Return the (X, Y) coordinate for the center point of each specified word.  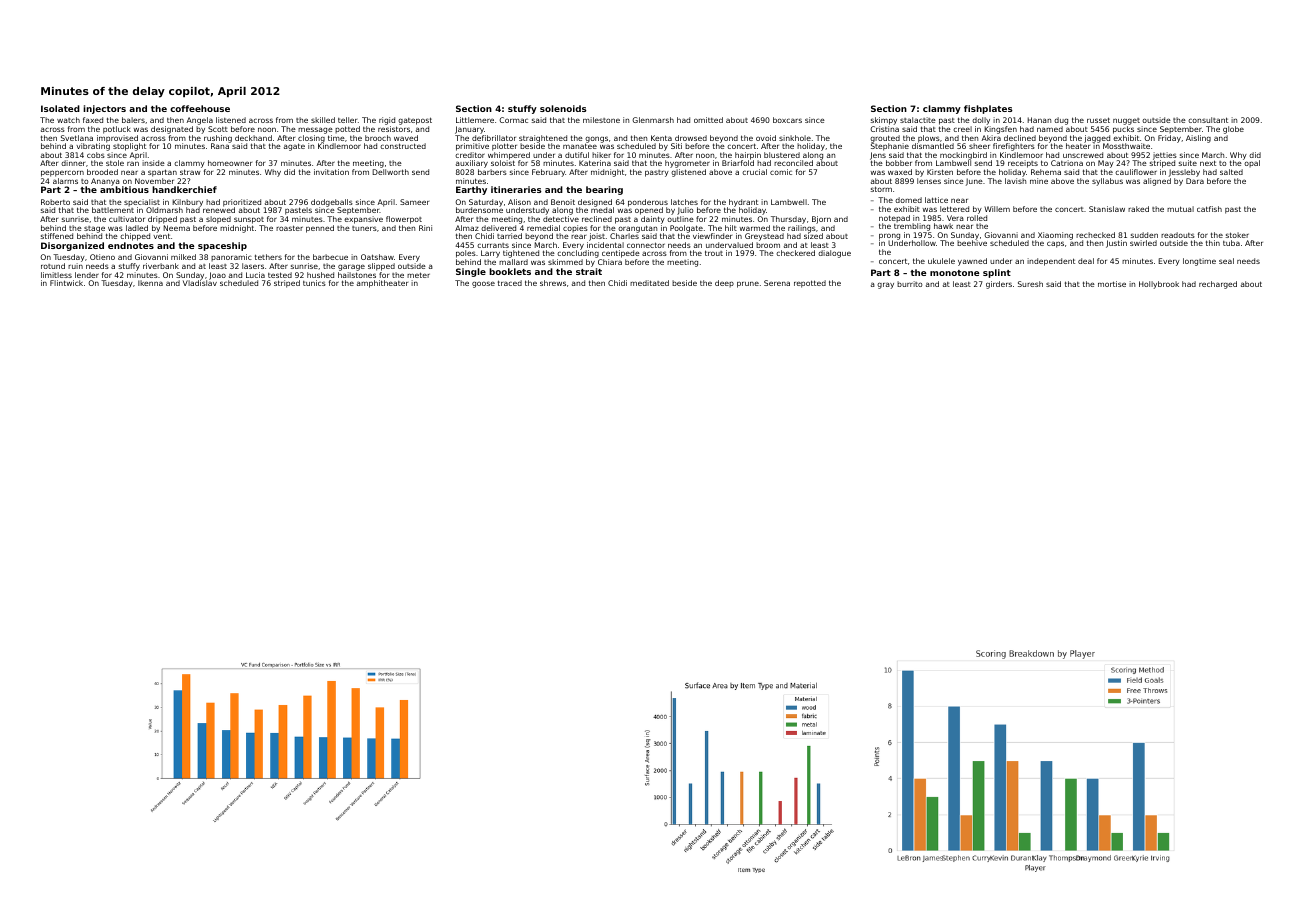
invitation (331, 172)
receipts (1023, 164)
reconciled (793, 163)
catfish (1209, 209)
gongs (596, 140)
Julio (685, 211)
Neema (176, 228)
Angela (200, 121)
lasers (253, 266)
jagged (1097, 139)
